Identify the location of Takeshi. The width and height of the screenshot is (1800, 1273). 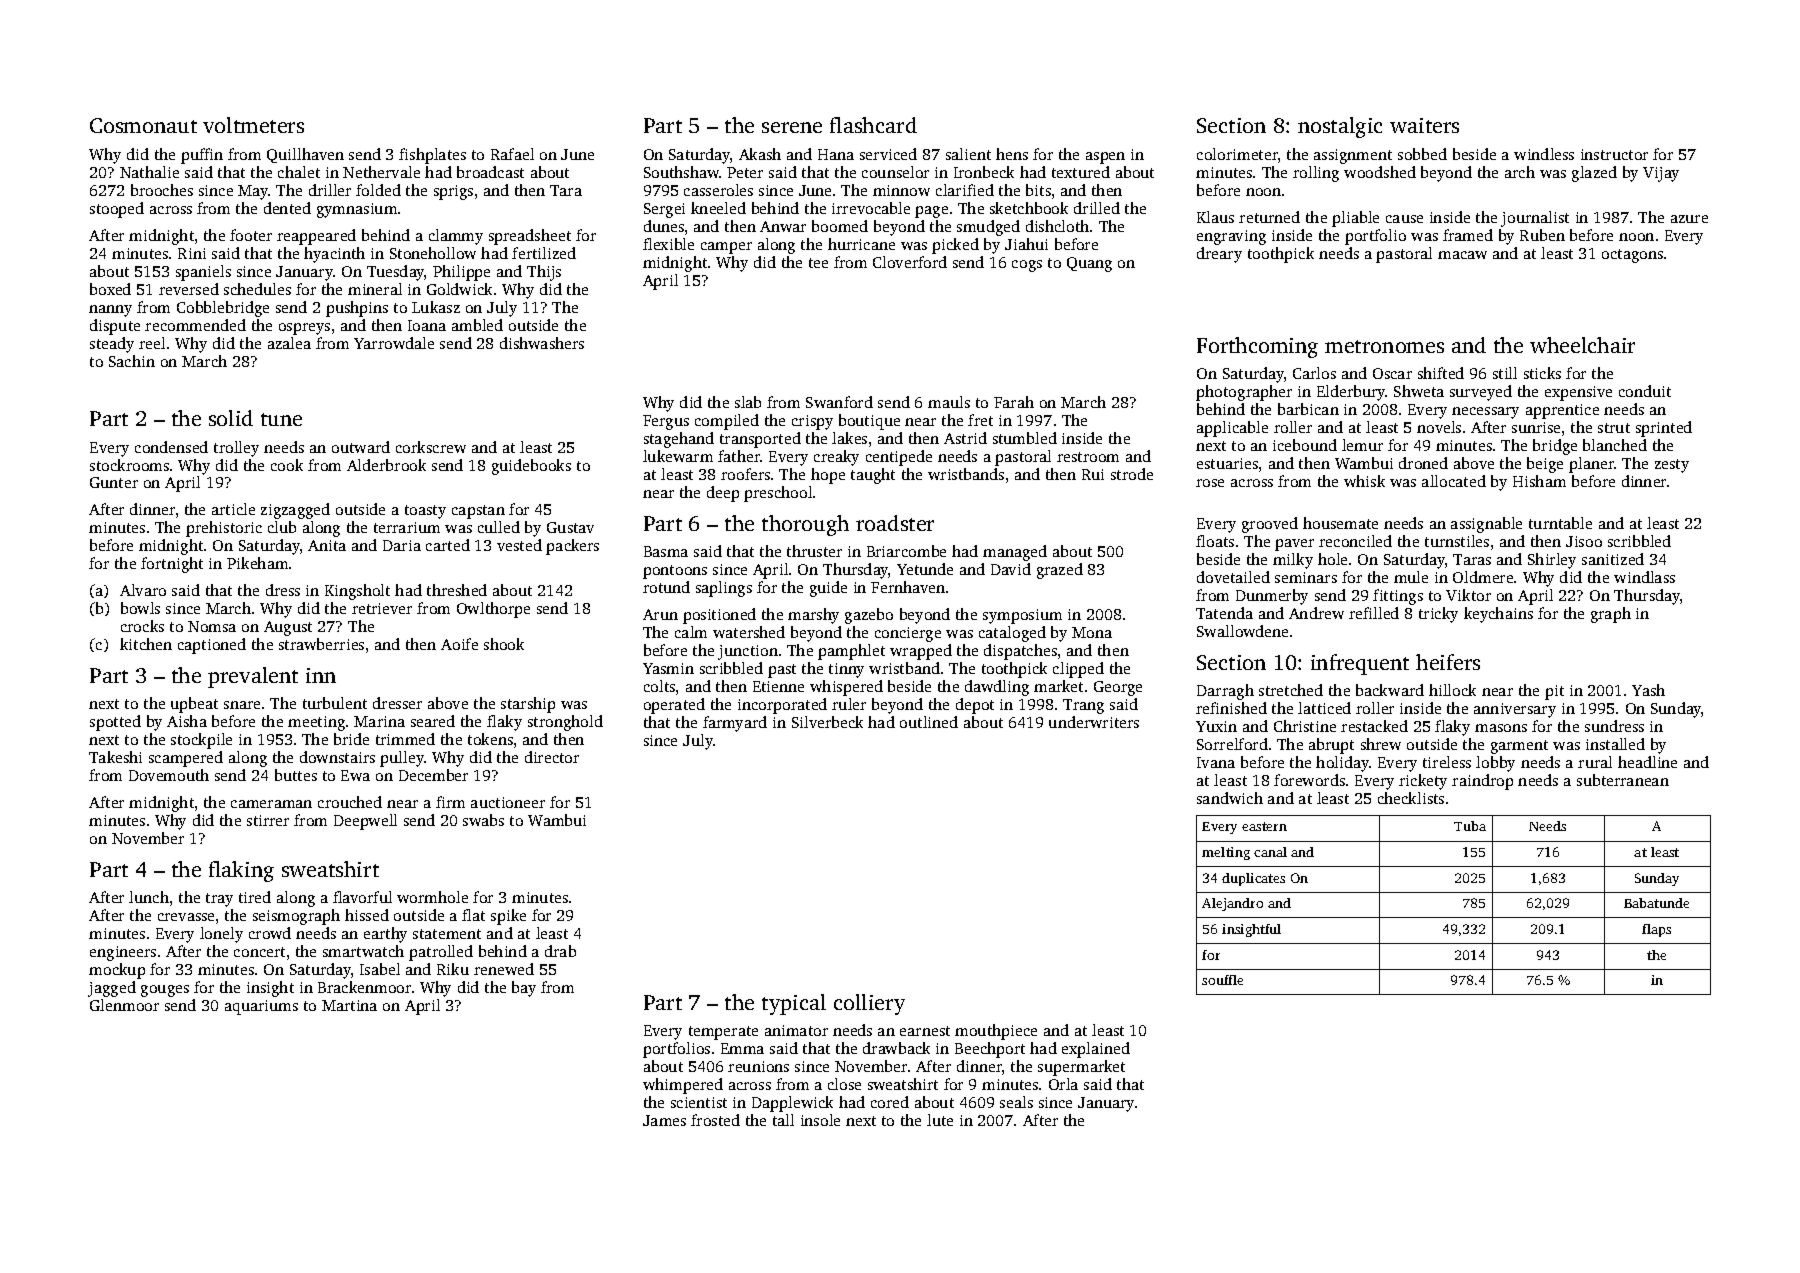
(115, 757).
